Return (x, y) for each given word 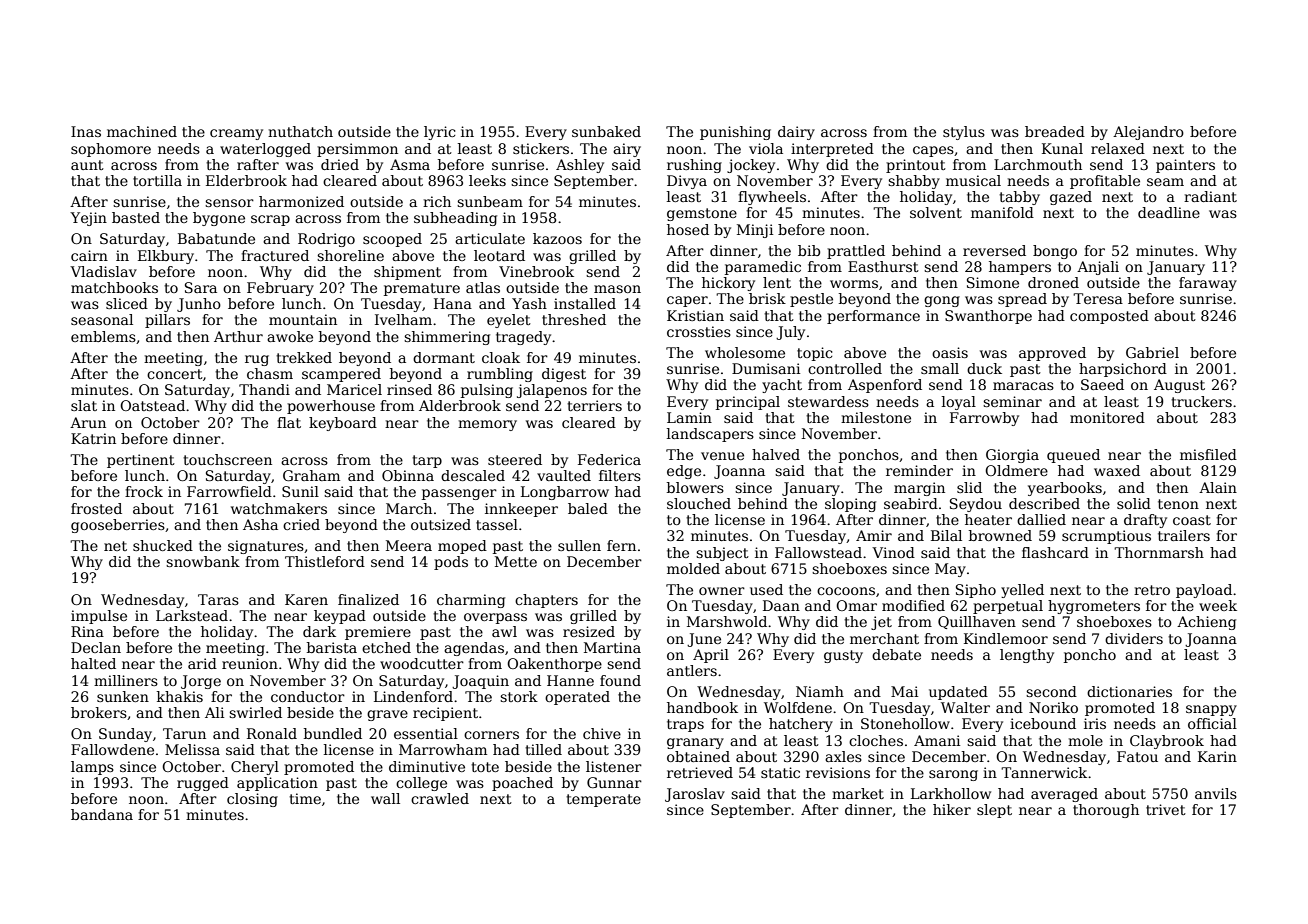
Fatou (1137, 756)
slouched (699, 503)
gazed (1071, 198)
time (305, 798)
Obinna (408, 475)
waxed (1117, 470)
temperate (603, 800)
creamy (236, 134)
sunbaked (606, 131)
